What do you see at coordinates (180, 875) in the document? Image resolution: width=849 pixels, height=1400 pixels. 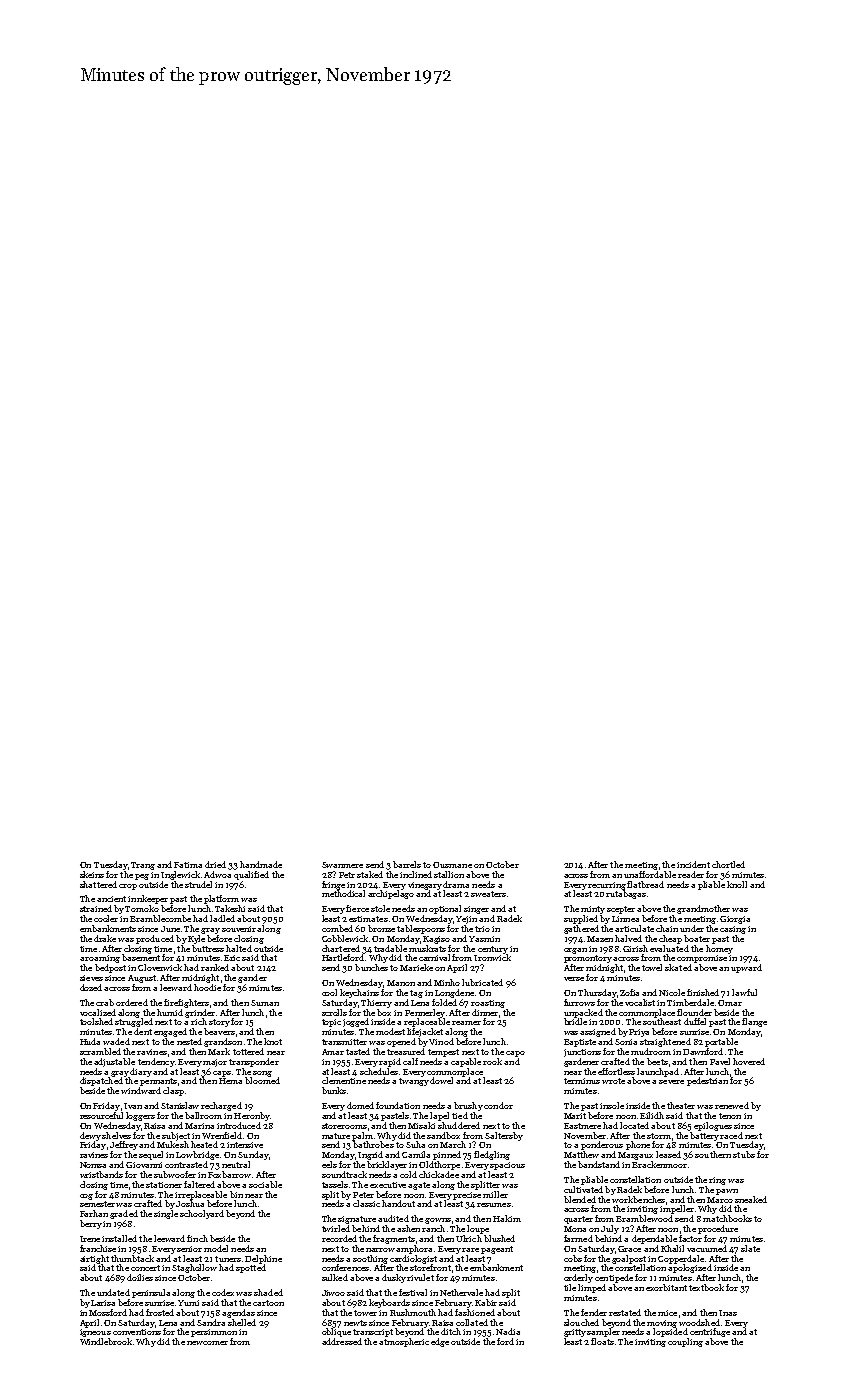 I see `Inglewick` at bounding box center [180, 875].
